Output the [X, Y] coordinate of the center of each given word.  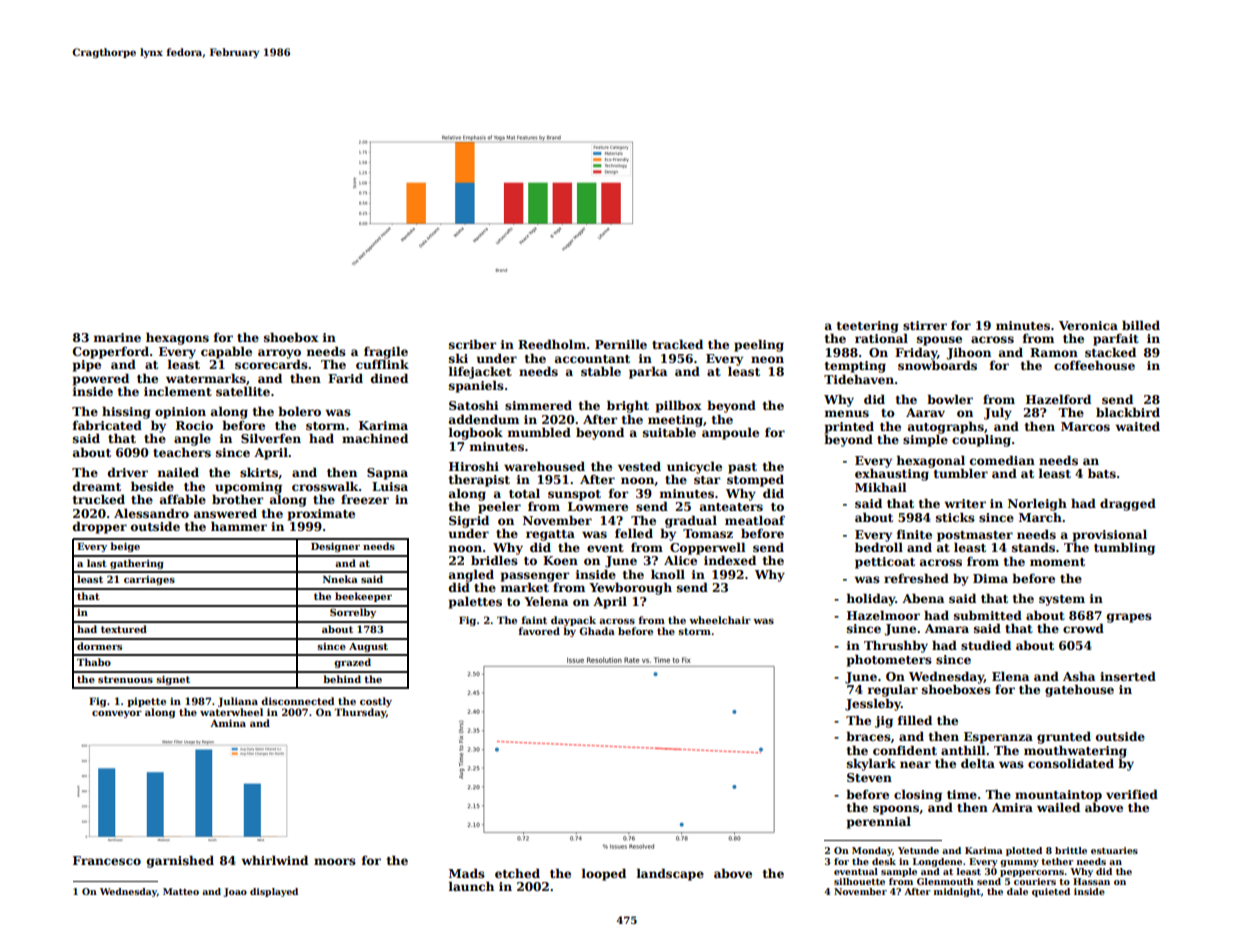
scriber [472, 344]
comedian [1002, 460]
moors [335, 861]
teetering [868, 327]
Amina [228, 723]
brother [237, 499]
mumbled [539, 432]
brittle [1071, 850]
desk [884, 861]
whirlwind [274, 860]
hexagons [177, 338]
